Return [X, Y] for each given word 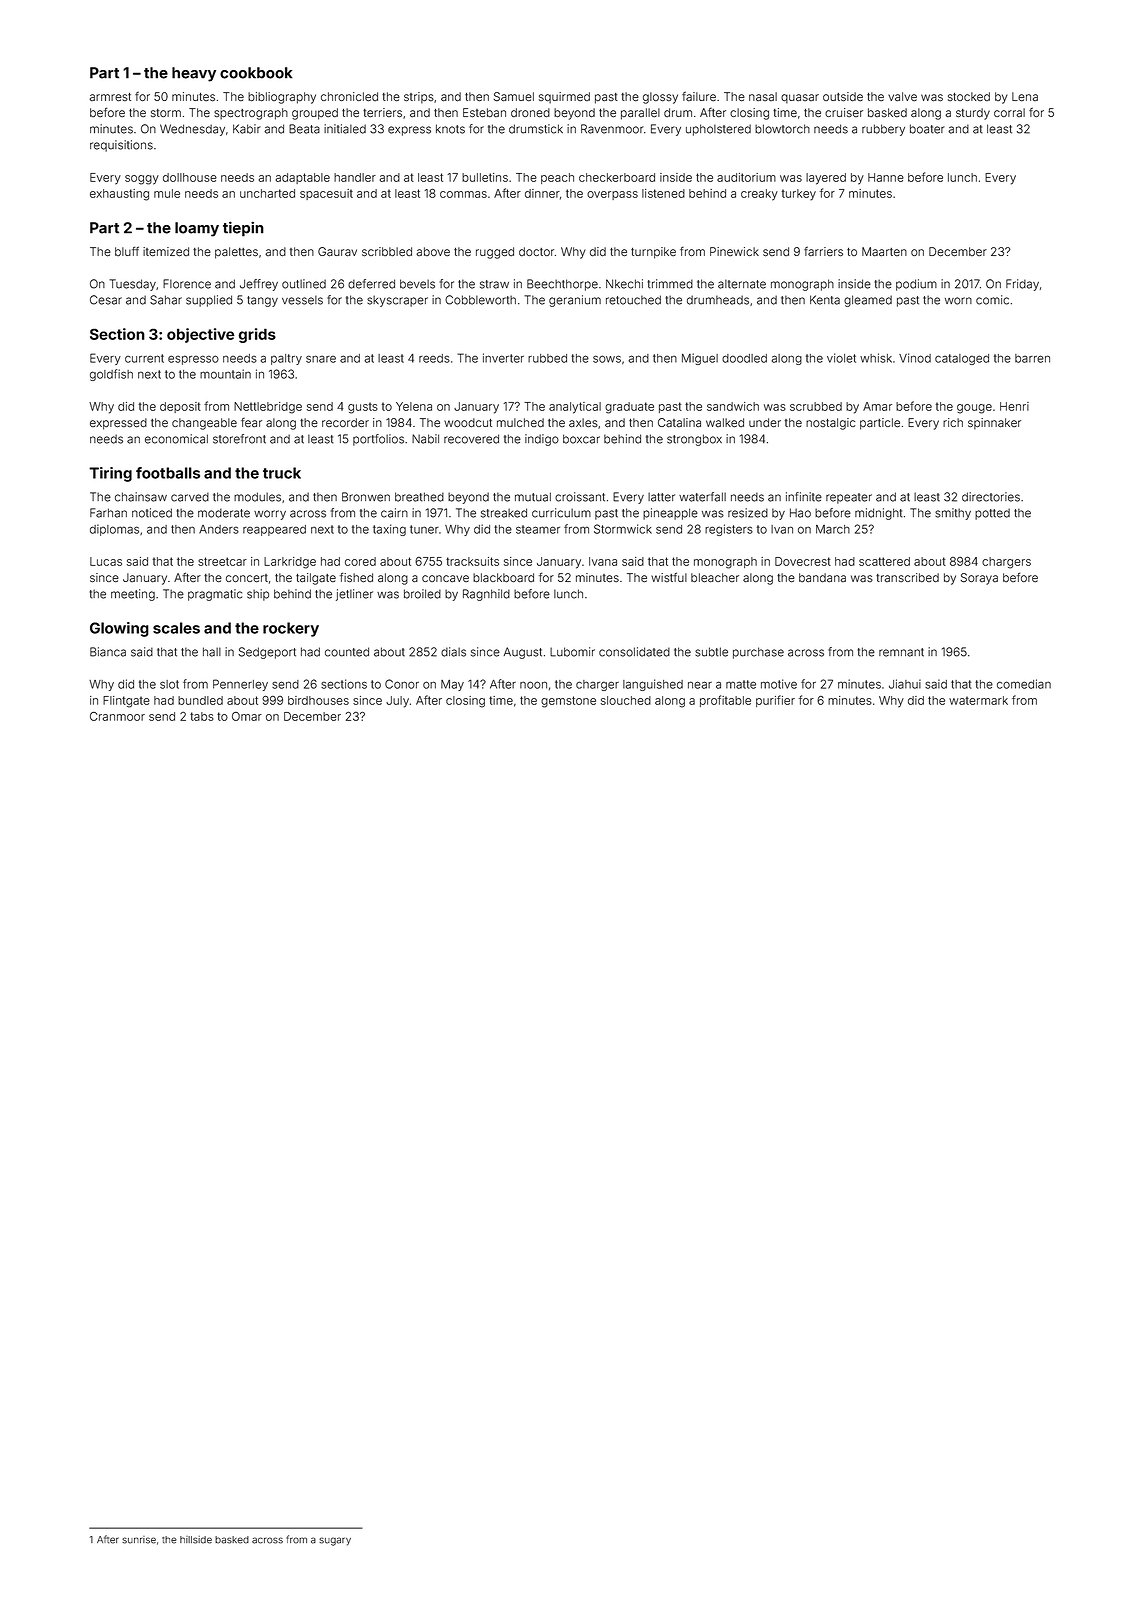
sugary [335, 1541]
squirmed [564, 98]
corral [1009, 112]
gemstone [568, 702]
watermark [978, 700]
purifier [775, 701]
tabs [202, 716]
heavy [194, 74]
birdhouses [318, 700]
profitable [725, 701]
